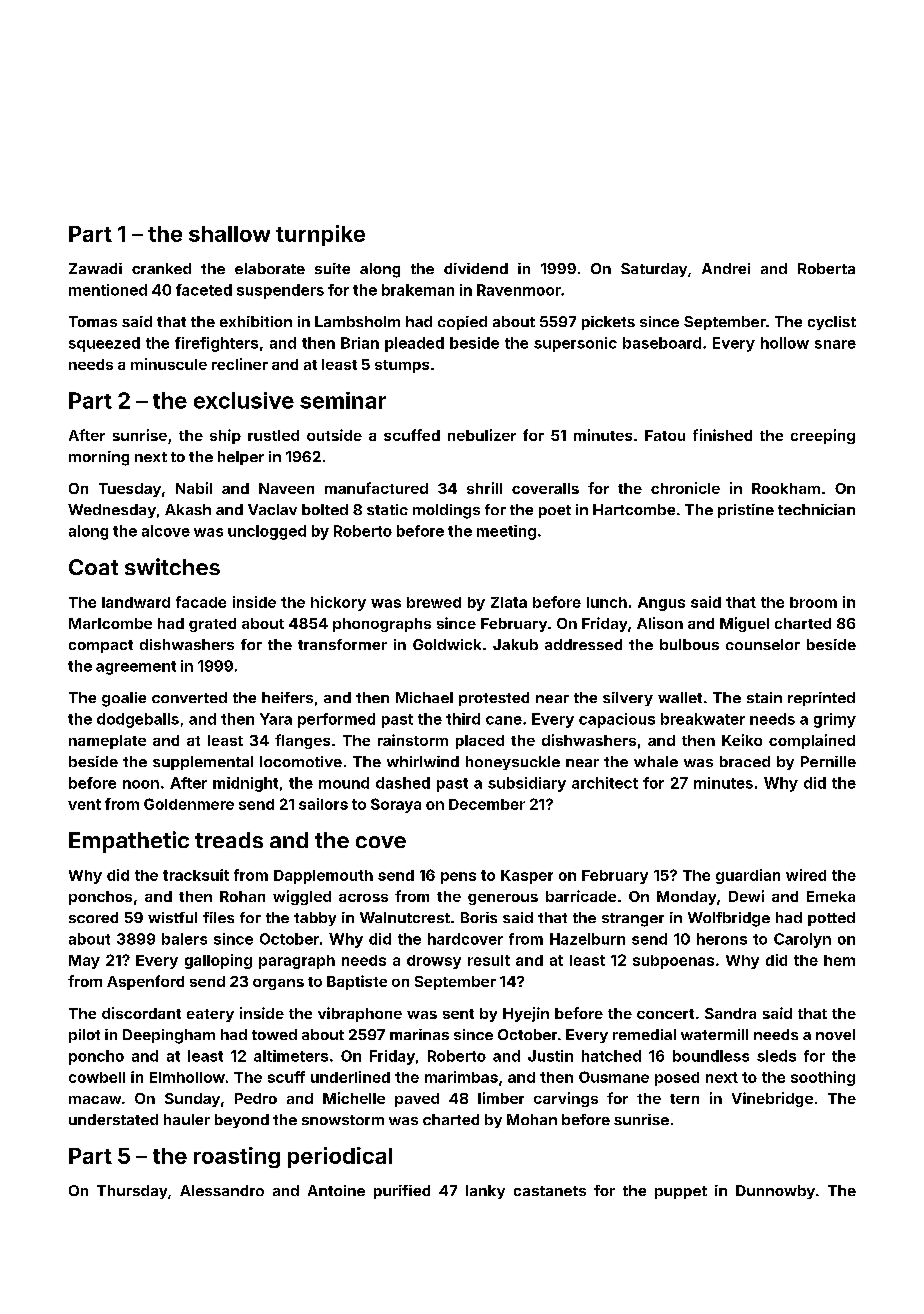  Describe the element at coordinates (826, 268) in the page. I see `Roberta` at that location.
